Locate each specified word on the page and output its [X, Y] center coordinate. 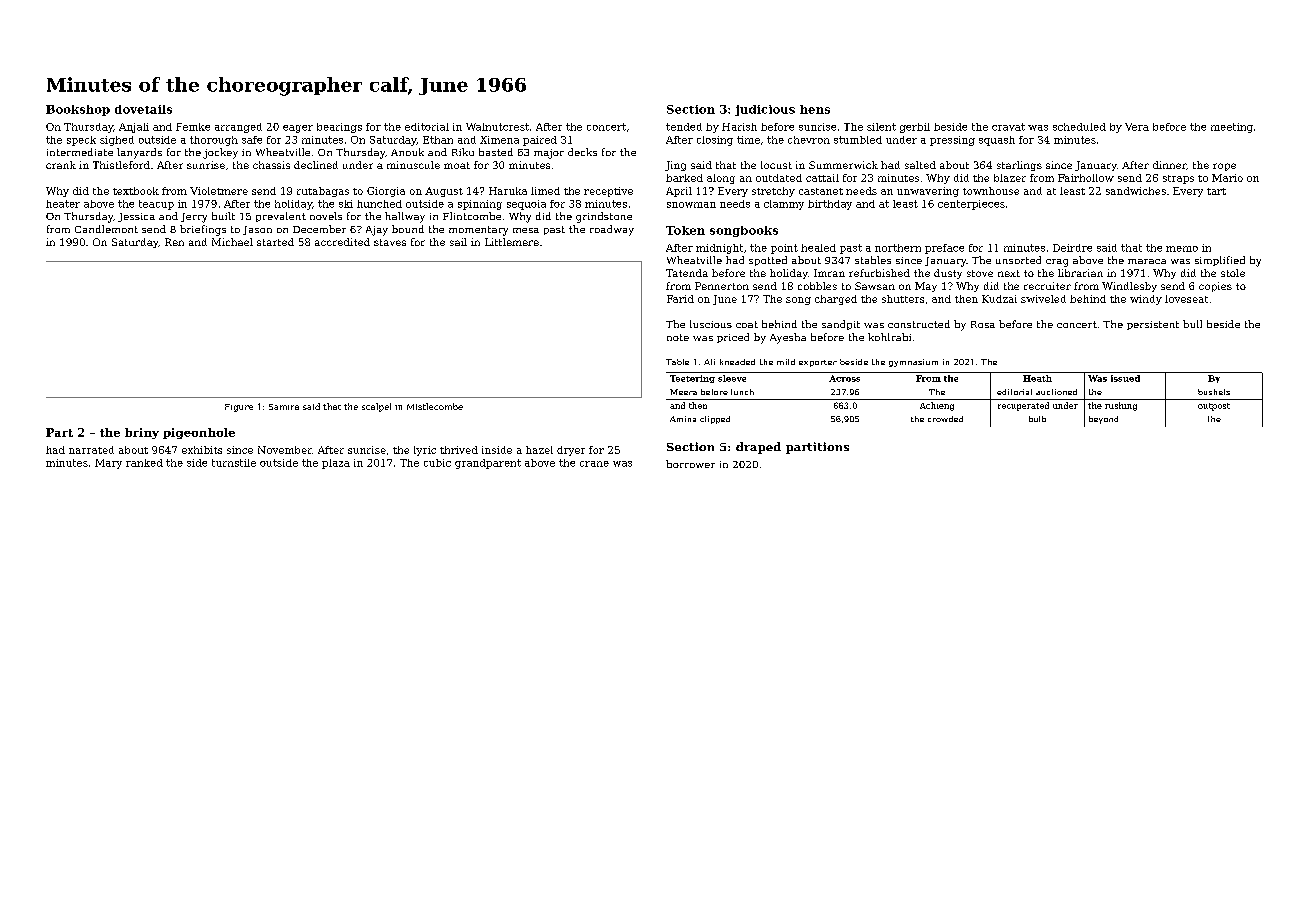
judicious [765, 110]
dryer [571, 451]
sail [458, 242]
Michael [232, 242]
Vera [1137, 127]
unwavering [928, 192]
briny [142, 433]
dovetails [143, 109]
